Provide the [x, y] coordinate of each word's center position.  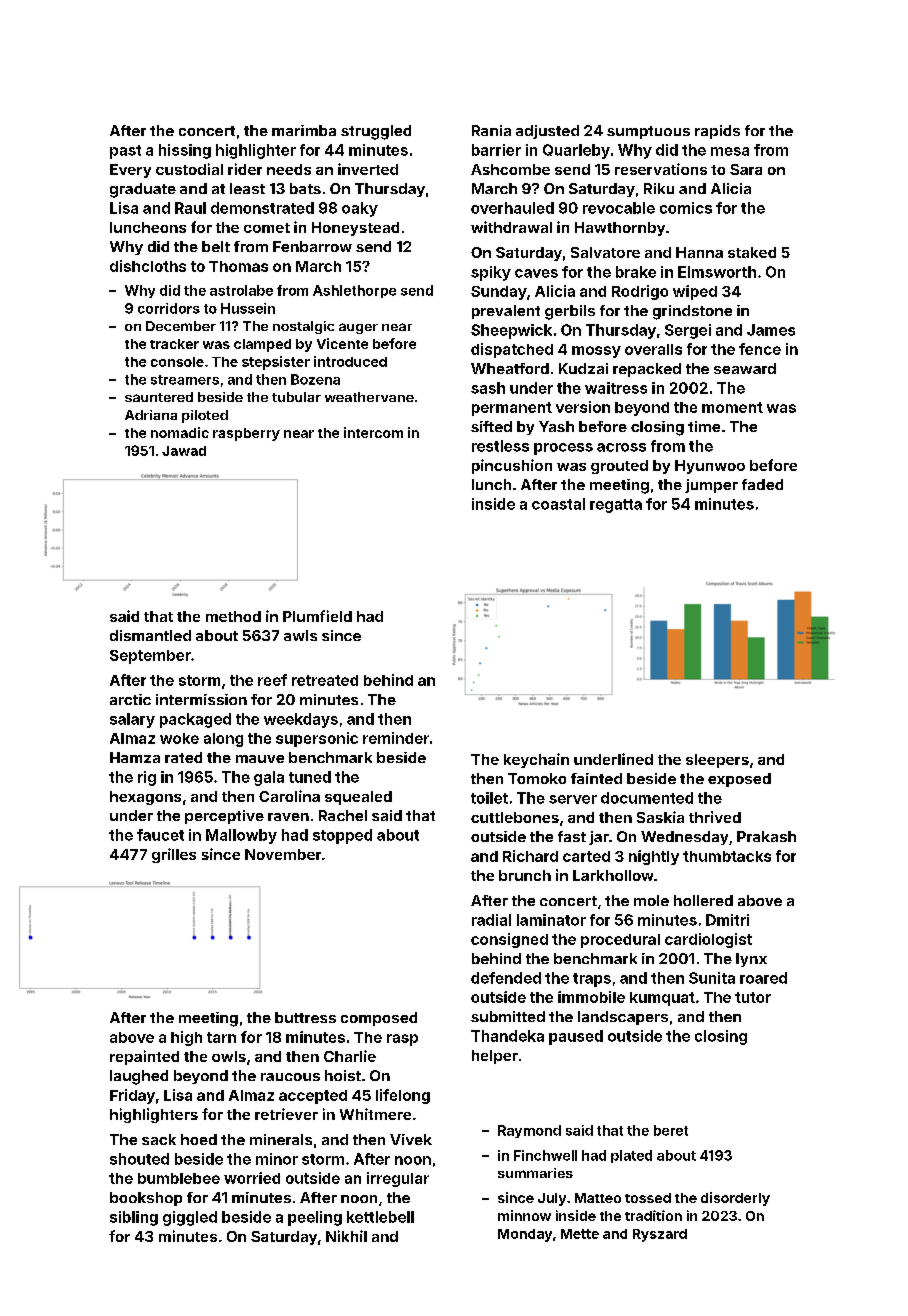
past [125, 152]
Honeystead [355, 229]
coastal [558, 504]
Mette [580, 1234]
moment [732, 407]
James [771, 330]
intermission [201, 699]
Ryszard [660, 1235]
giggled [190, 1218]
